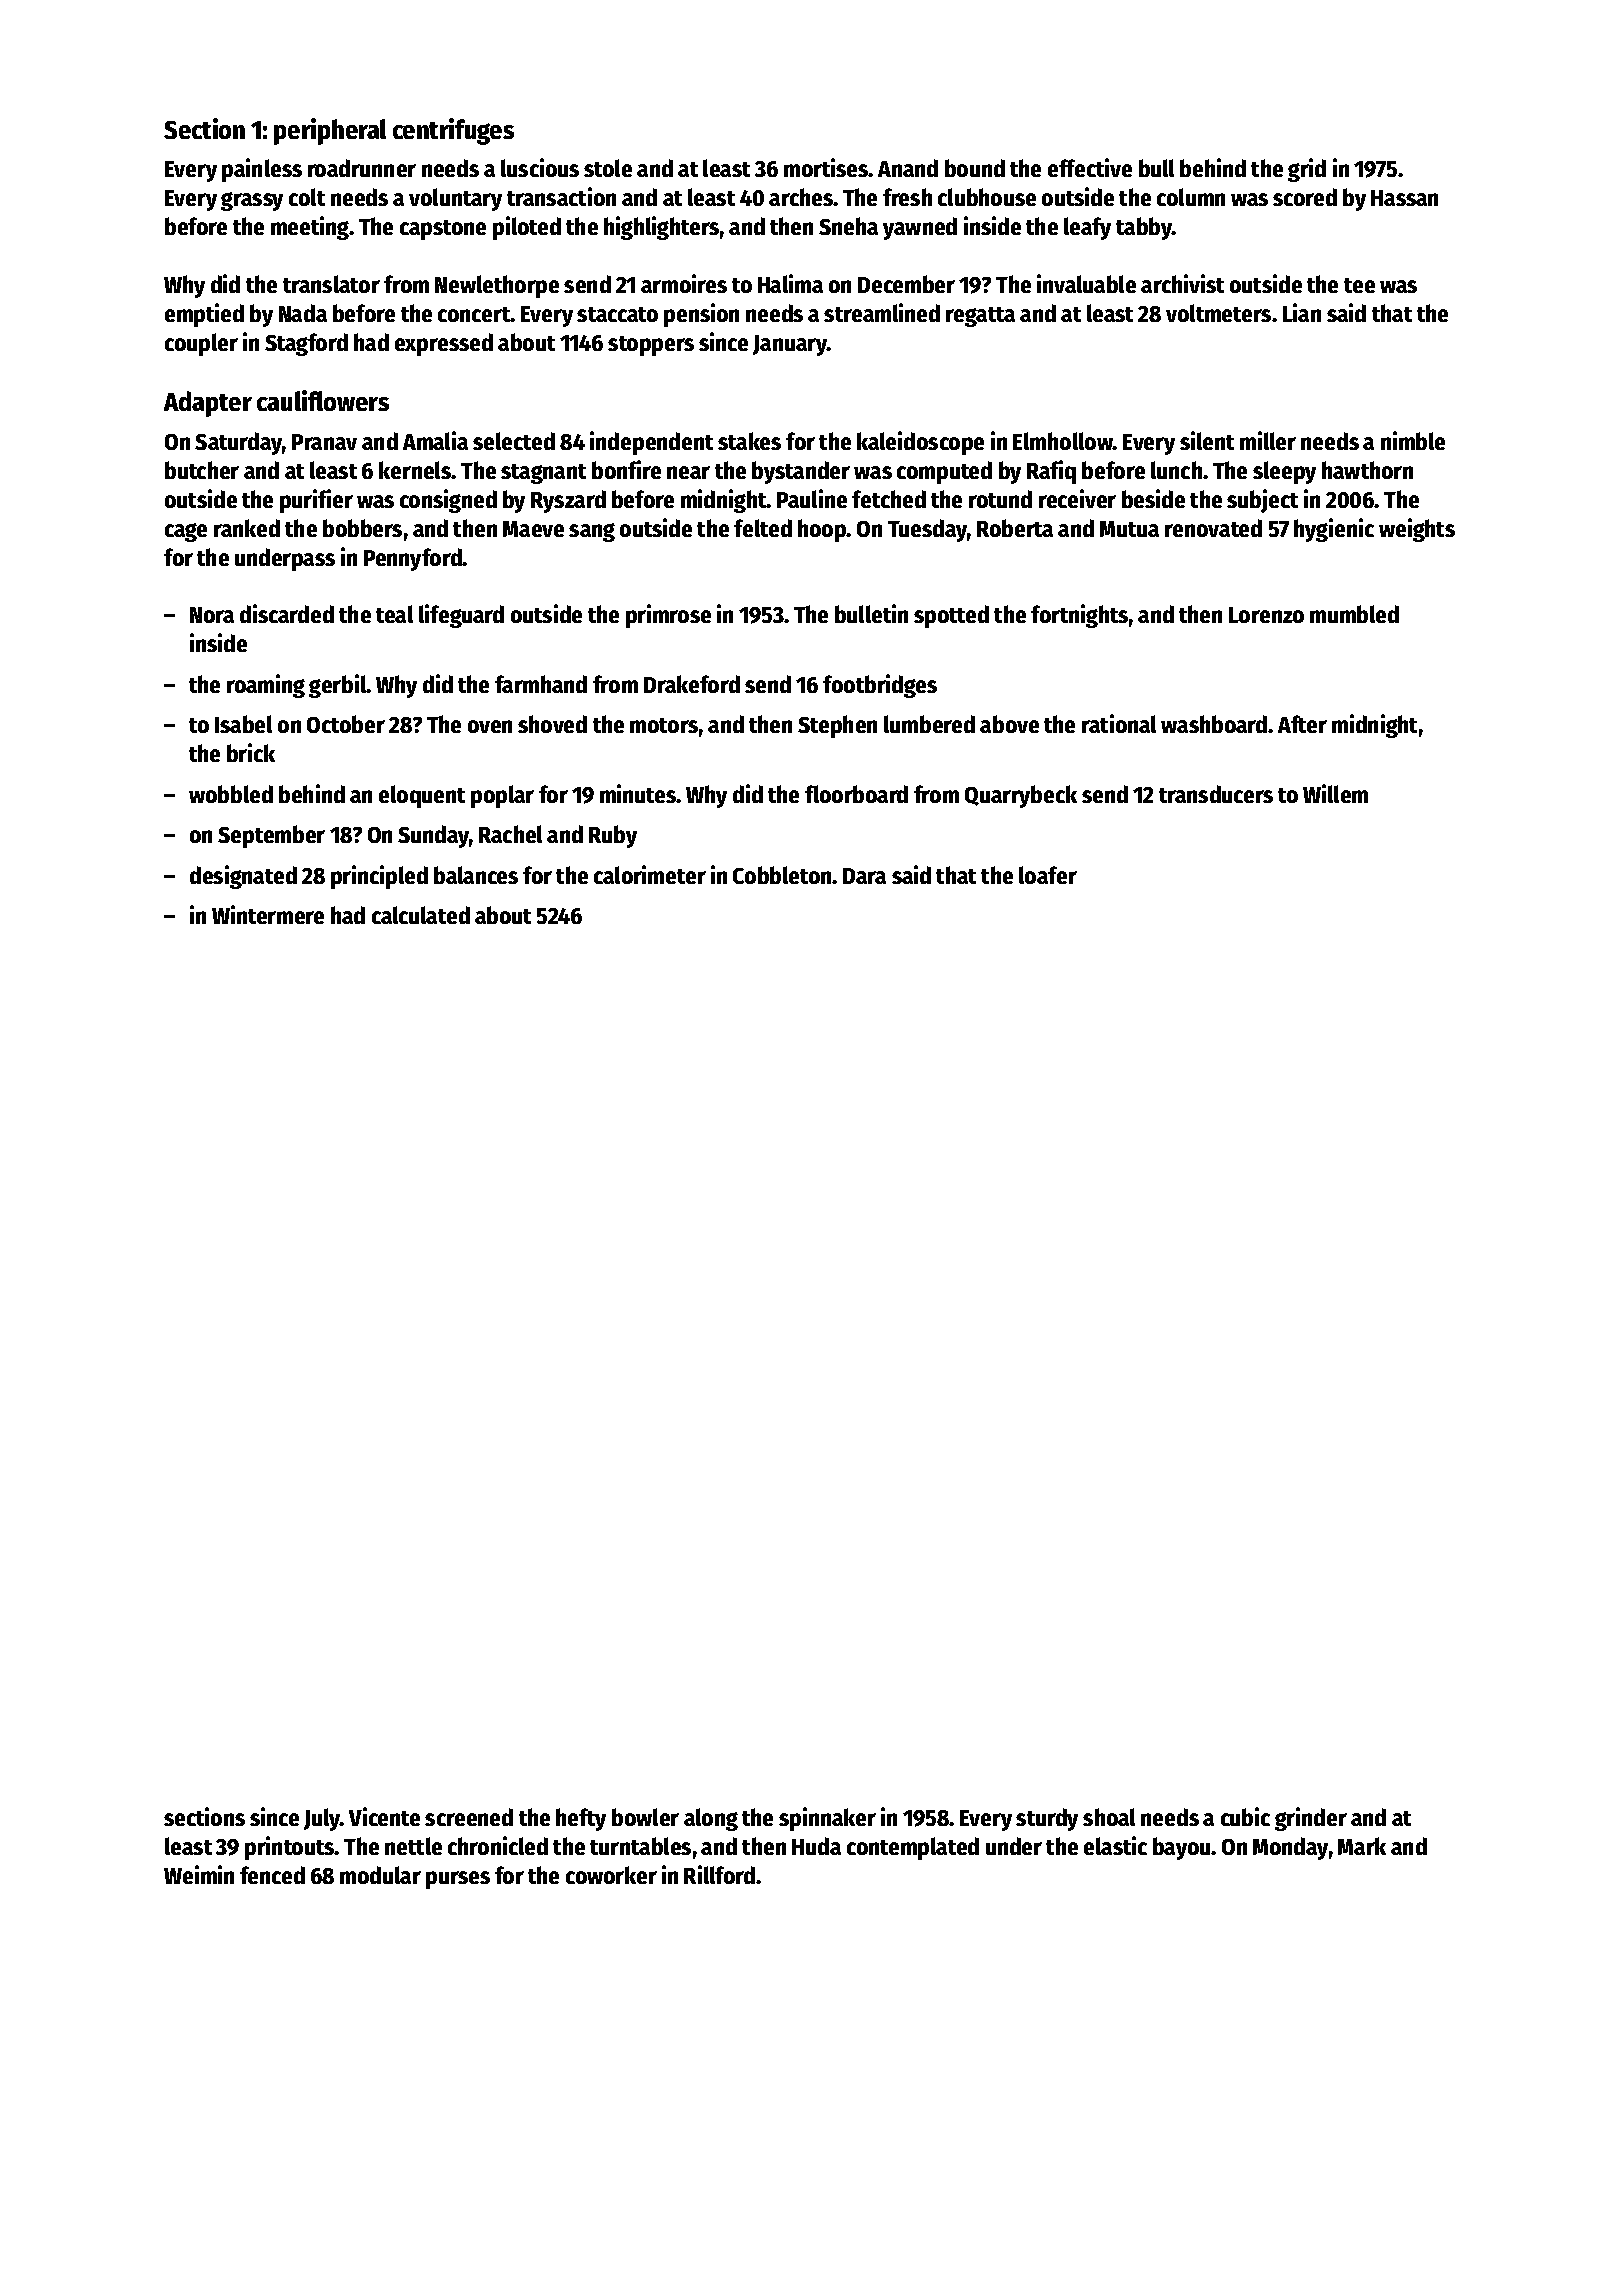 The height and width of the image is (2292, 1620). Describe the element at coordinates (864, 876) in the image. I see `Dara` at that location.
